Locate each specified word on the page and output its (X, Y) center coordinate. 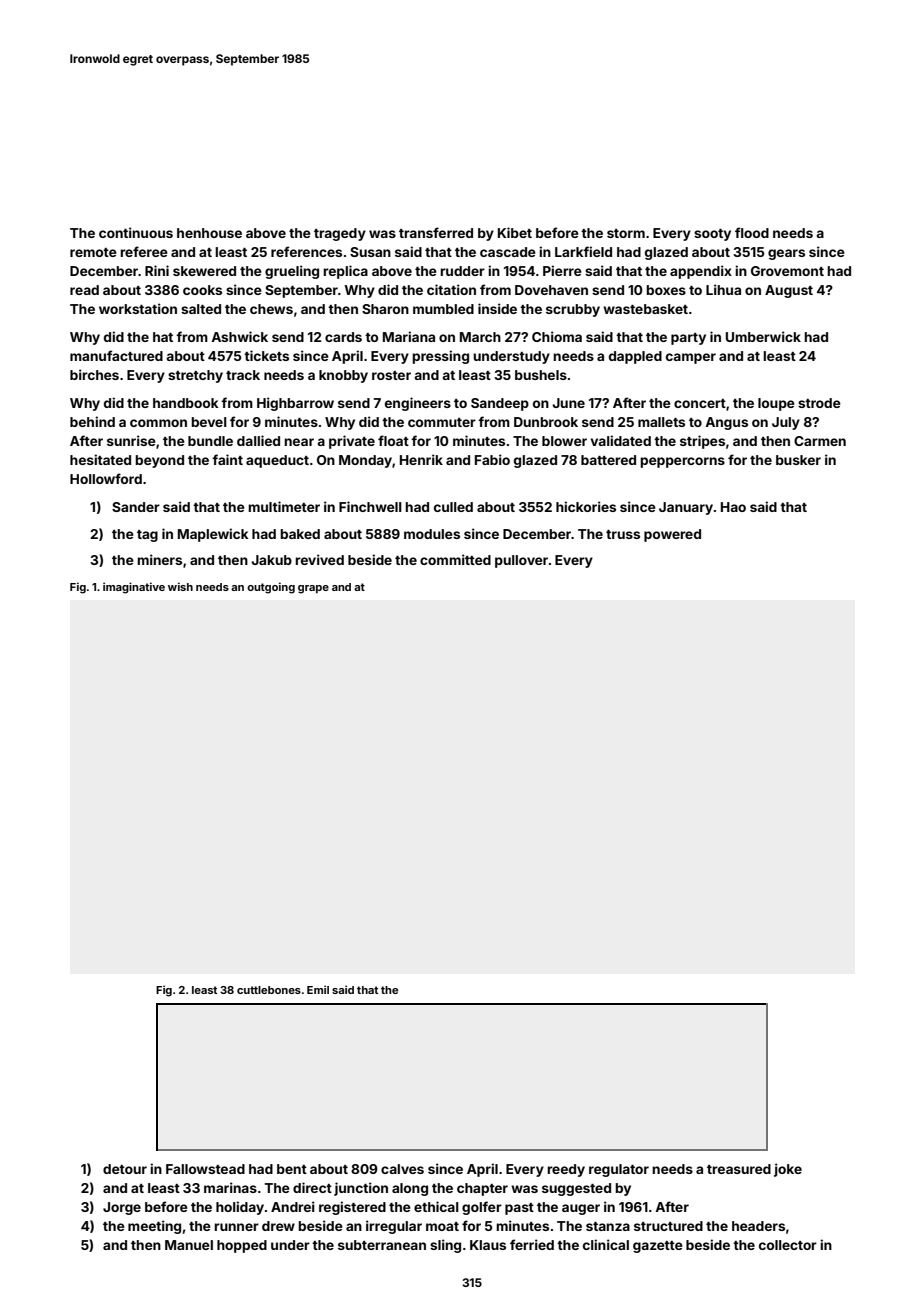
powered (672, 535)
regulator (619, 1170)
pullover (521, 561)
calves (402, 1169)
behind (92, 421)
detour (125, 1169)
